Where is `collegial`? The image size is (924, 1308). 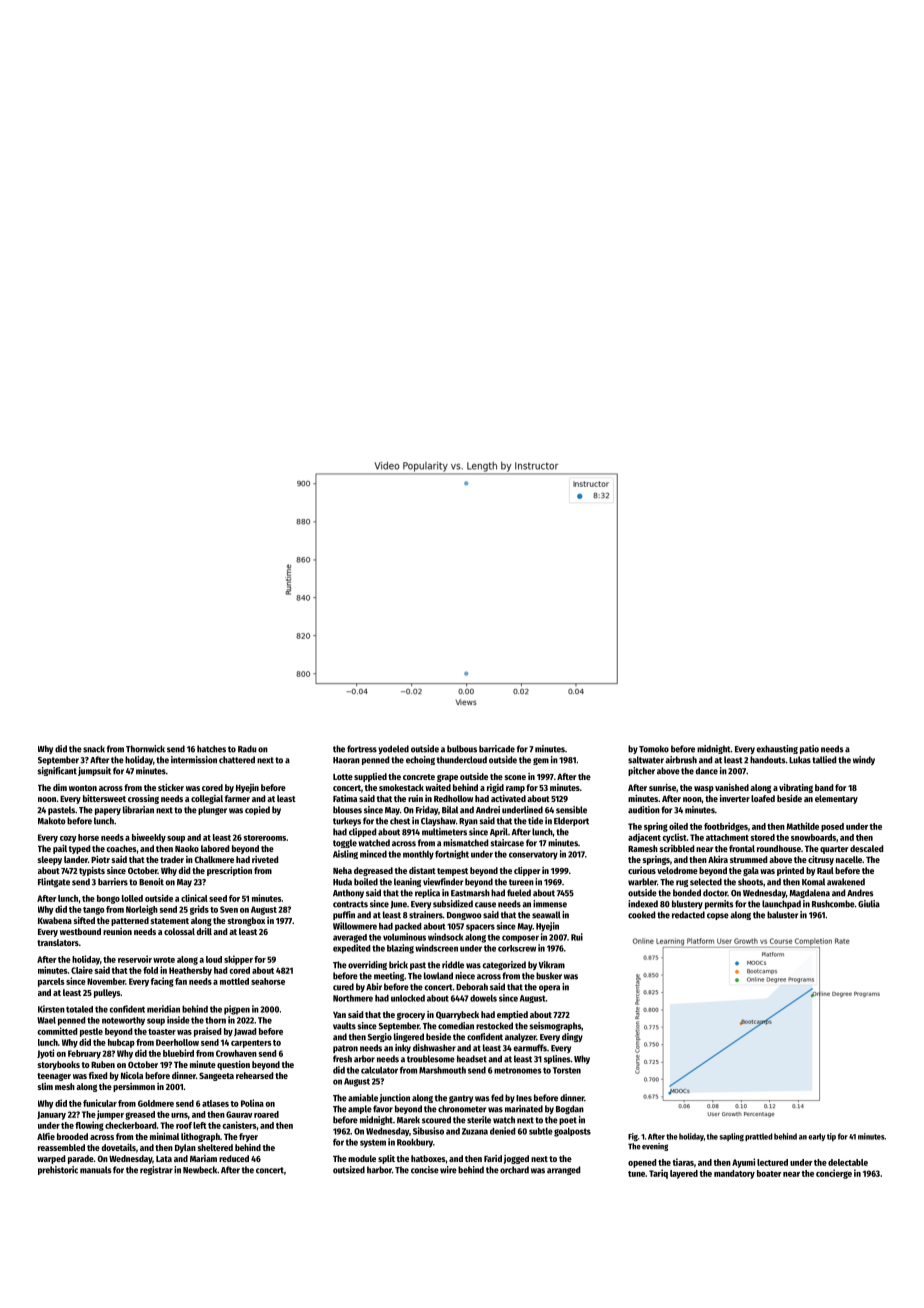 collegial is located at coordinates (207, 799).
